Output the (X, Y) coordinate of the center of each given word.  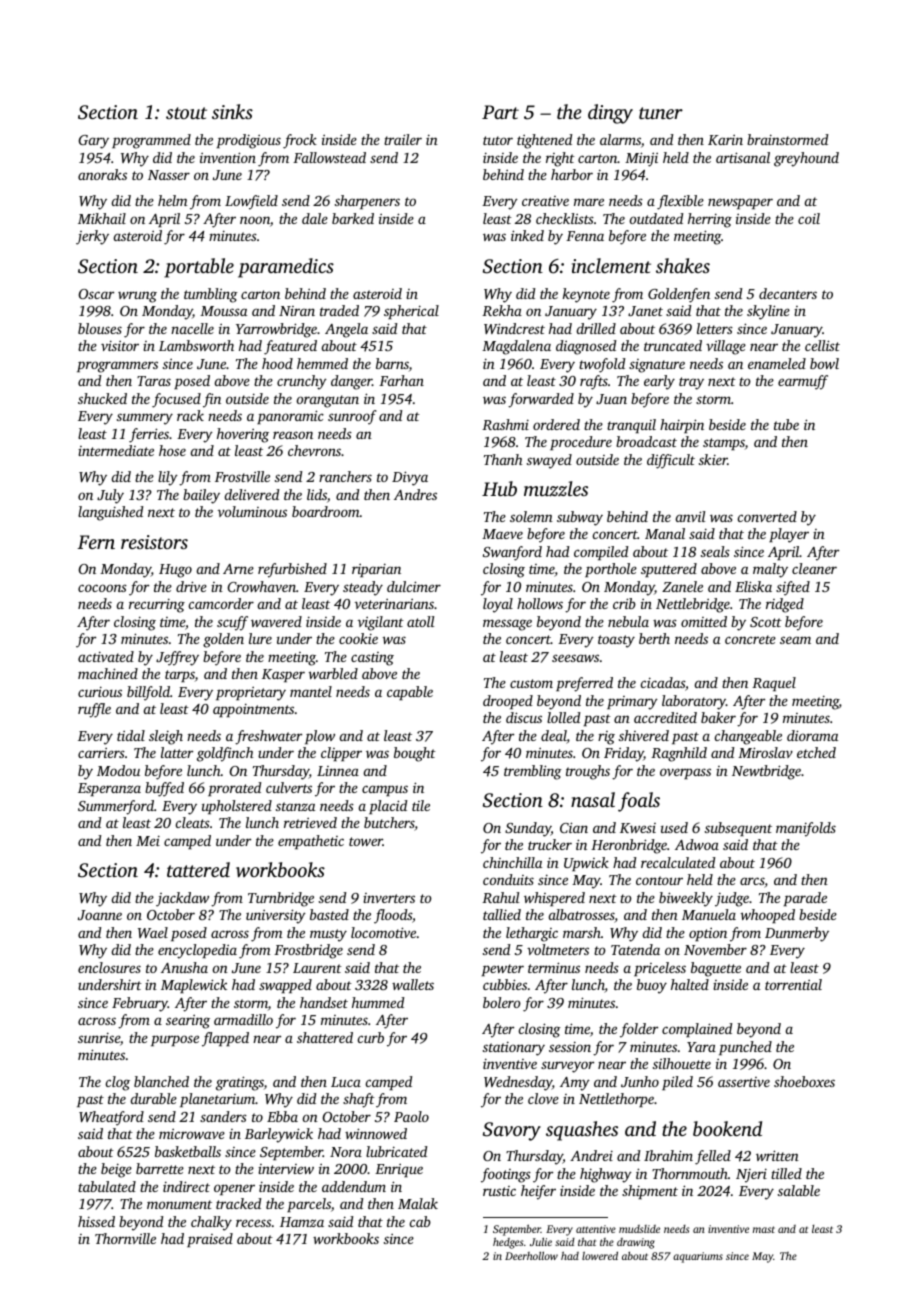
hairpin (682, 426)
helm (172, 200)
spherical (411, 312)
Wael (153, 932)
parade (805, 899)
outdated (656, 218)
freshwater (268, 737)
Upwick (586, 864)
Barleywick (279, 1135)
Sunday (528, 829)
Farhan (401, 380)
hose (172, 450)
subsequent (738, 829)
